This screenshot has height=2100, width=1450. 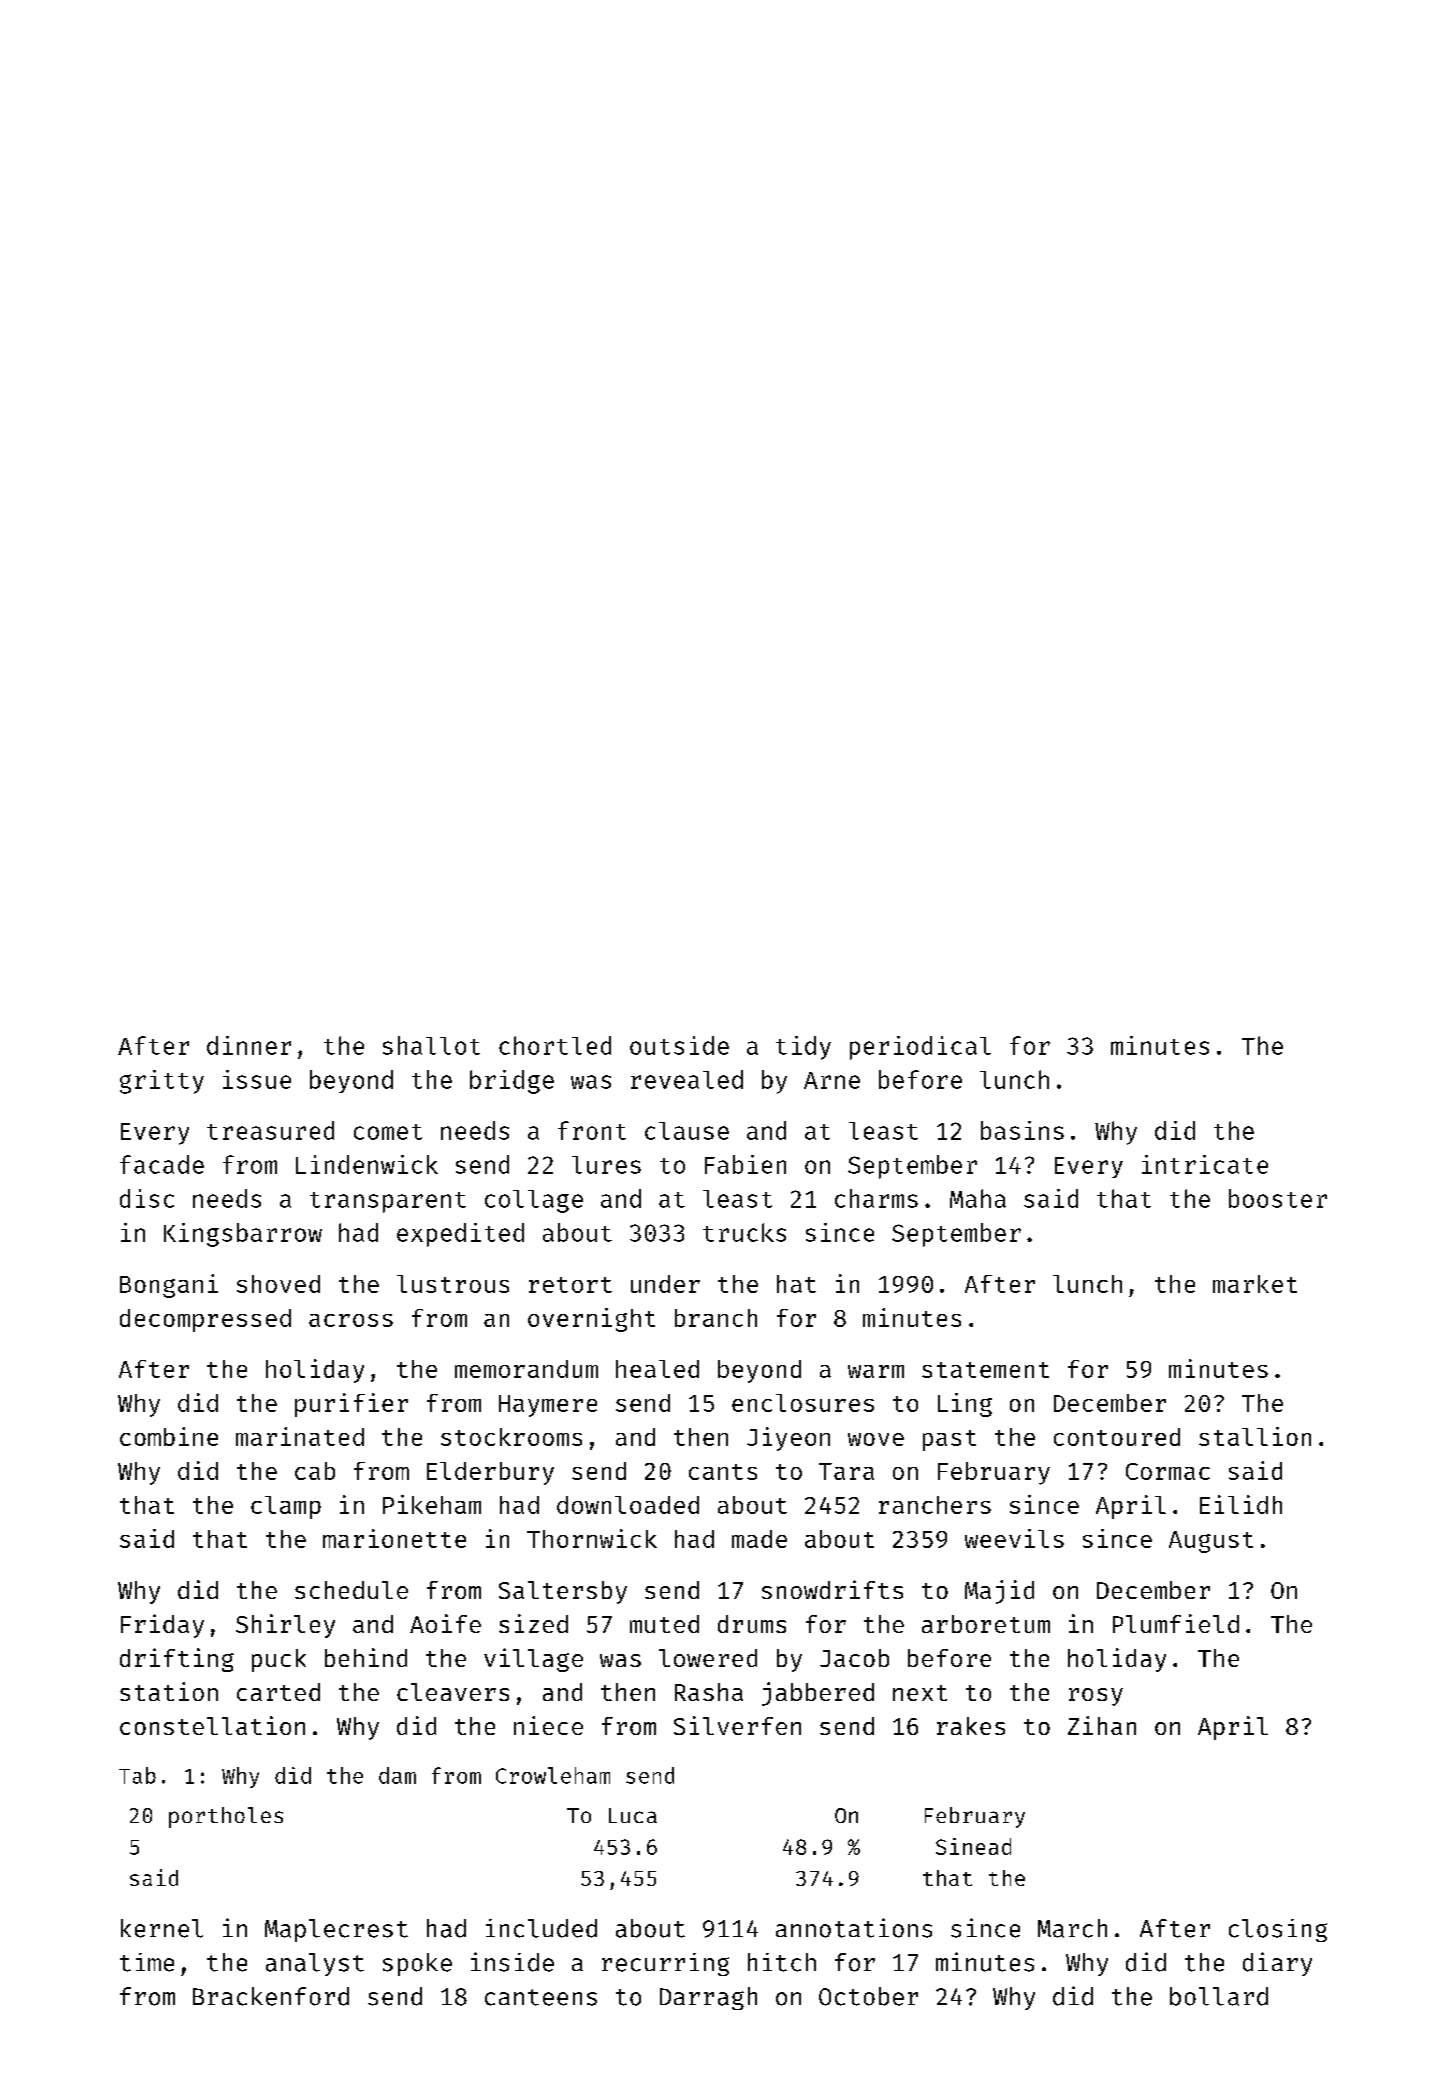 I want to click on schedule, so click(x=351, y=1590).
